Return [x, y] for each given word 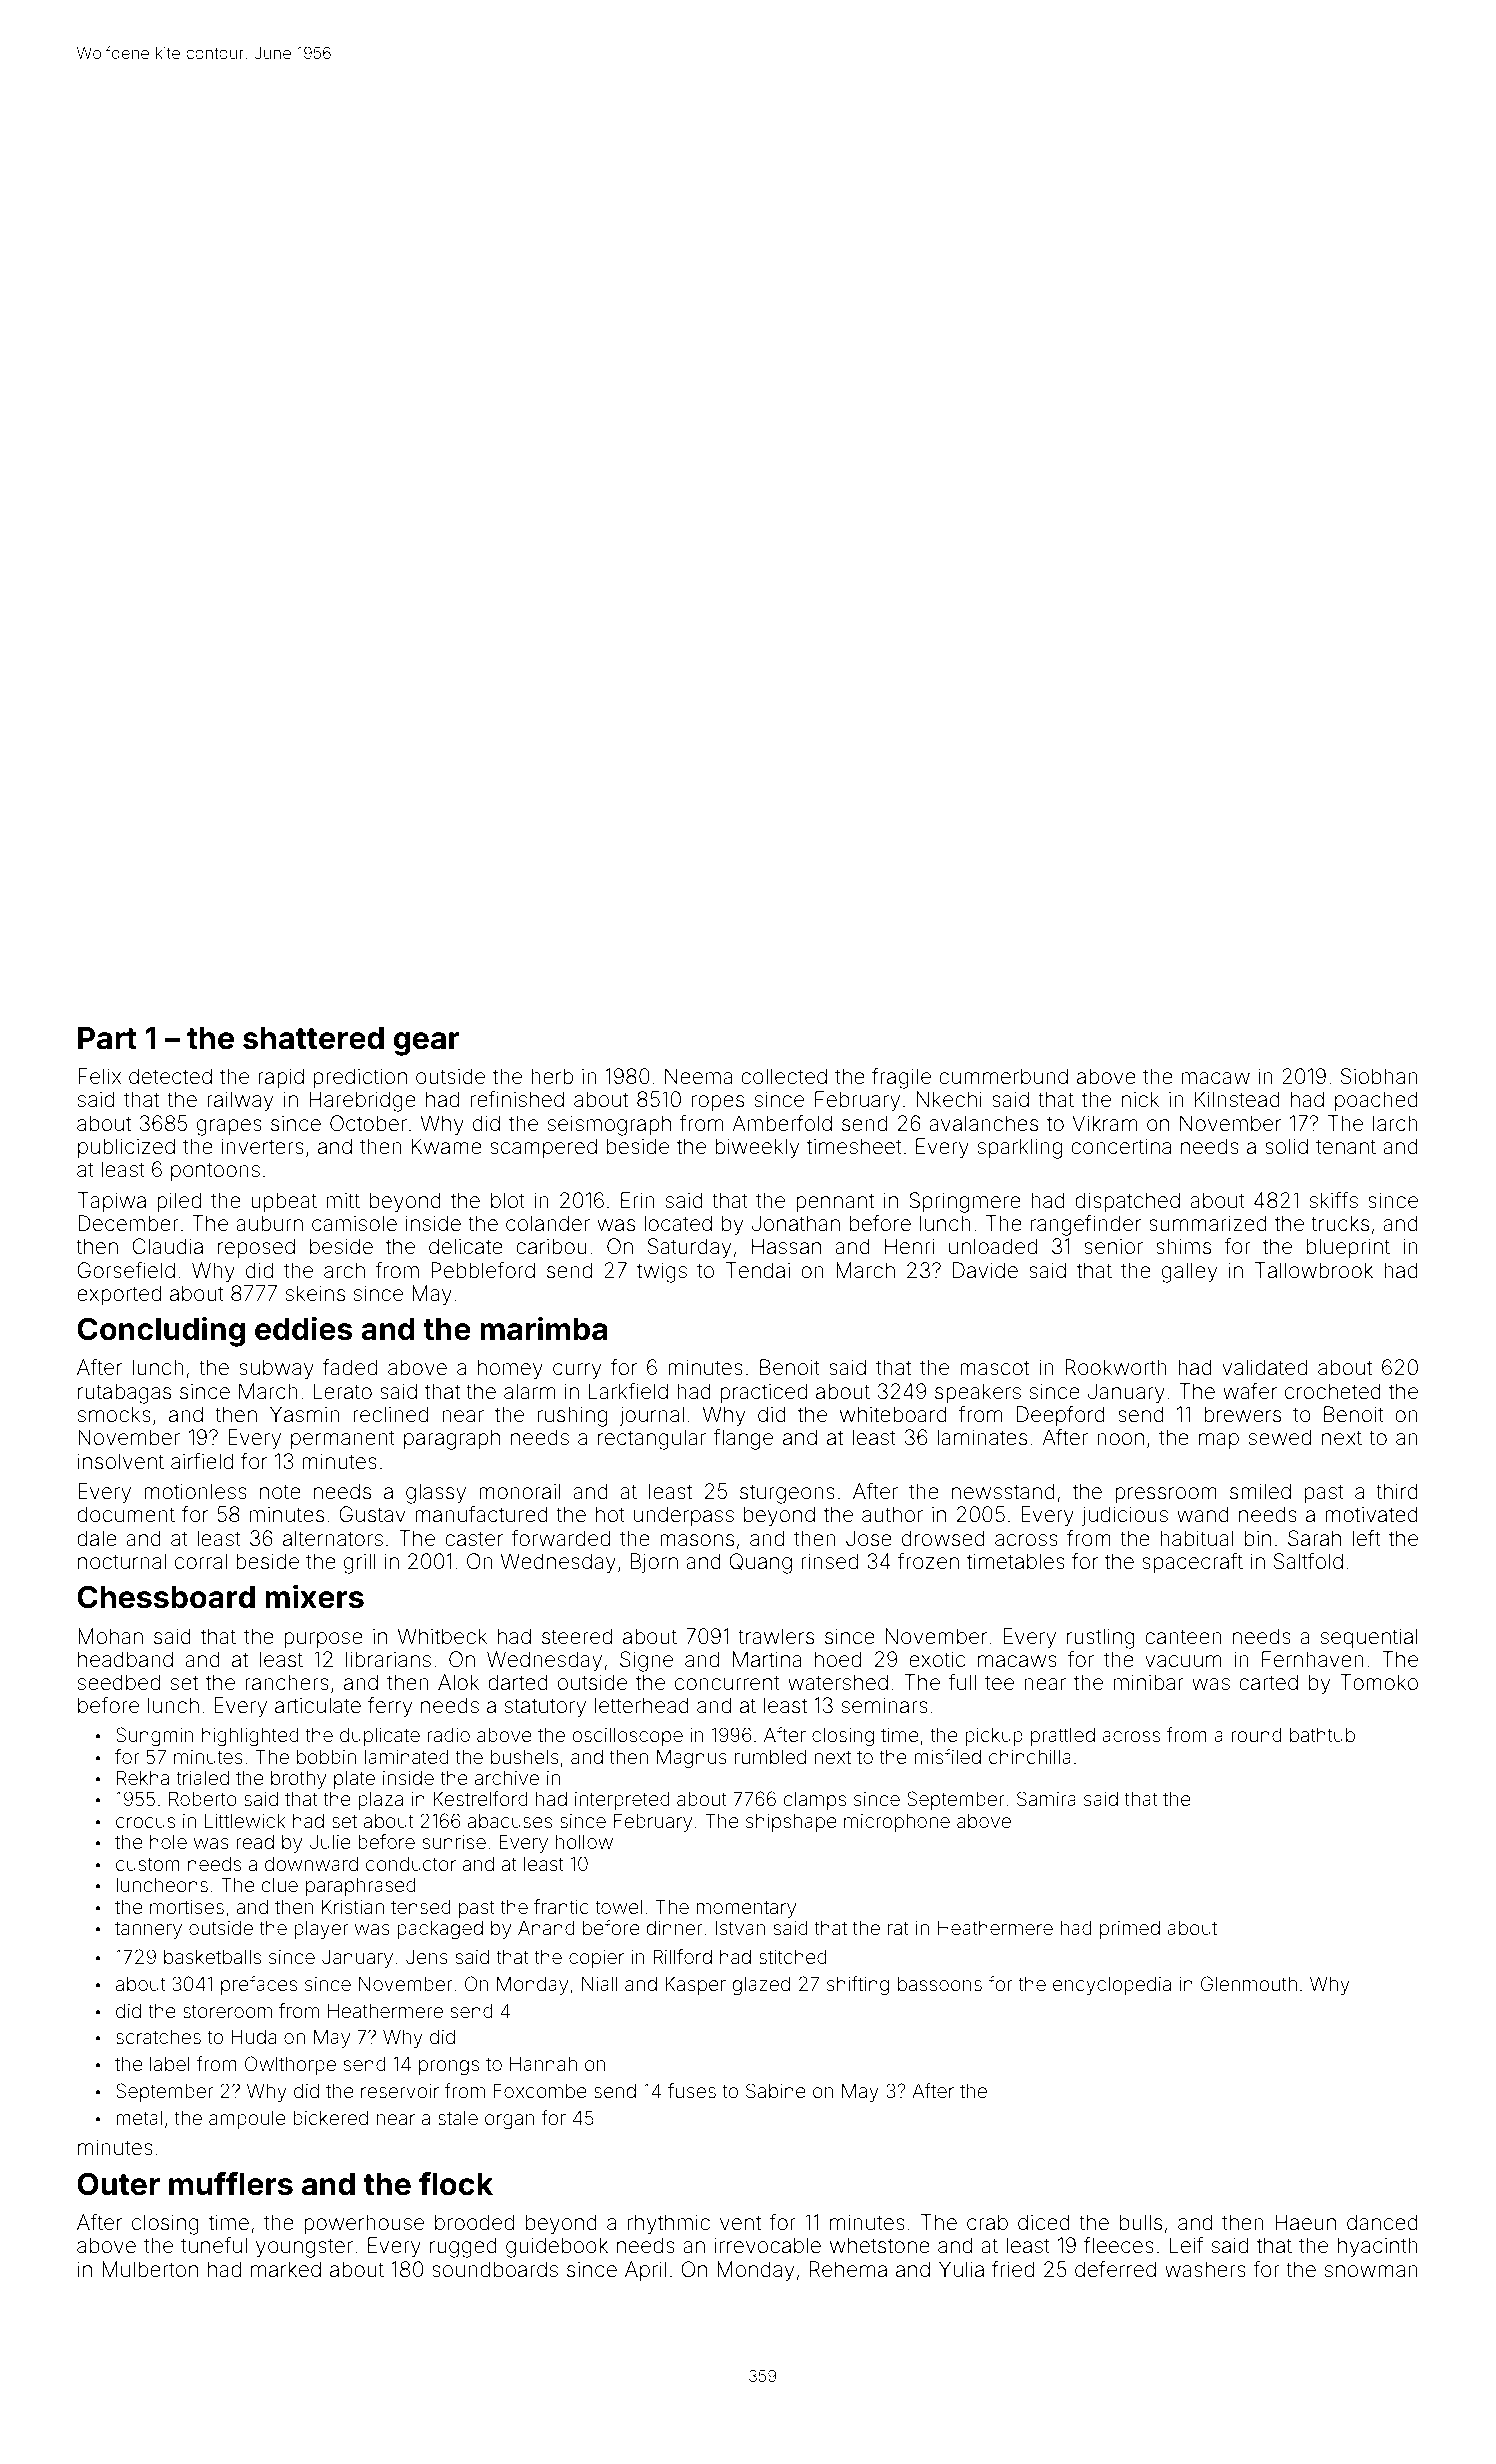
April [645, 2271]
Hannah [543, 2064]
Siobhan [1379, 1076]
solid [1286, 1146]
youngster [304, 2248]
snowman [1371, 2271]
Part [107, 1038]
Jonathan [796, 1223]
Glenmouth [1249, 1983]
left [1367, 1537]
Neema [699, 1076]
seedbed [119, 1682]
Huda [253, 2037]
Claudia [167, 1246]
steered [577, 1636]
